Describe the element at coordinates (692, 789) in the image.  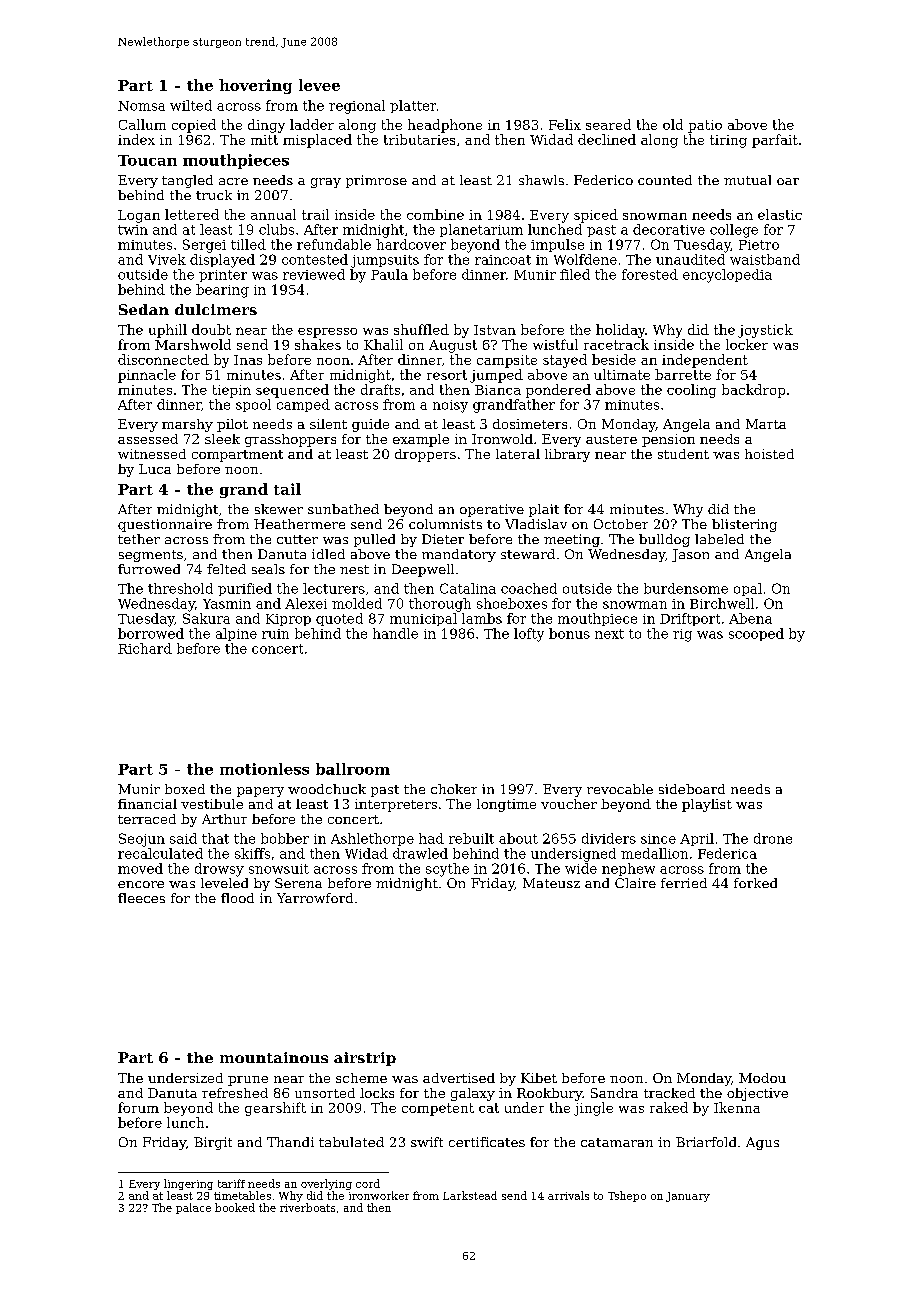
I see `sideboard` at that location.
